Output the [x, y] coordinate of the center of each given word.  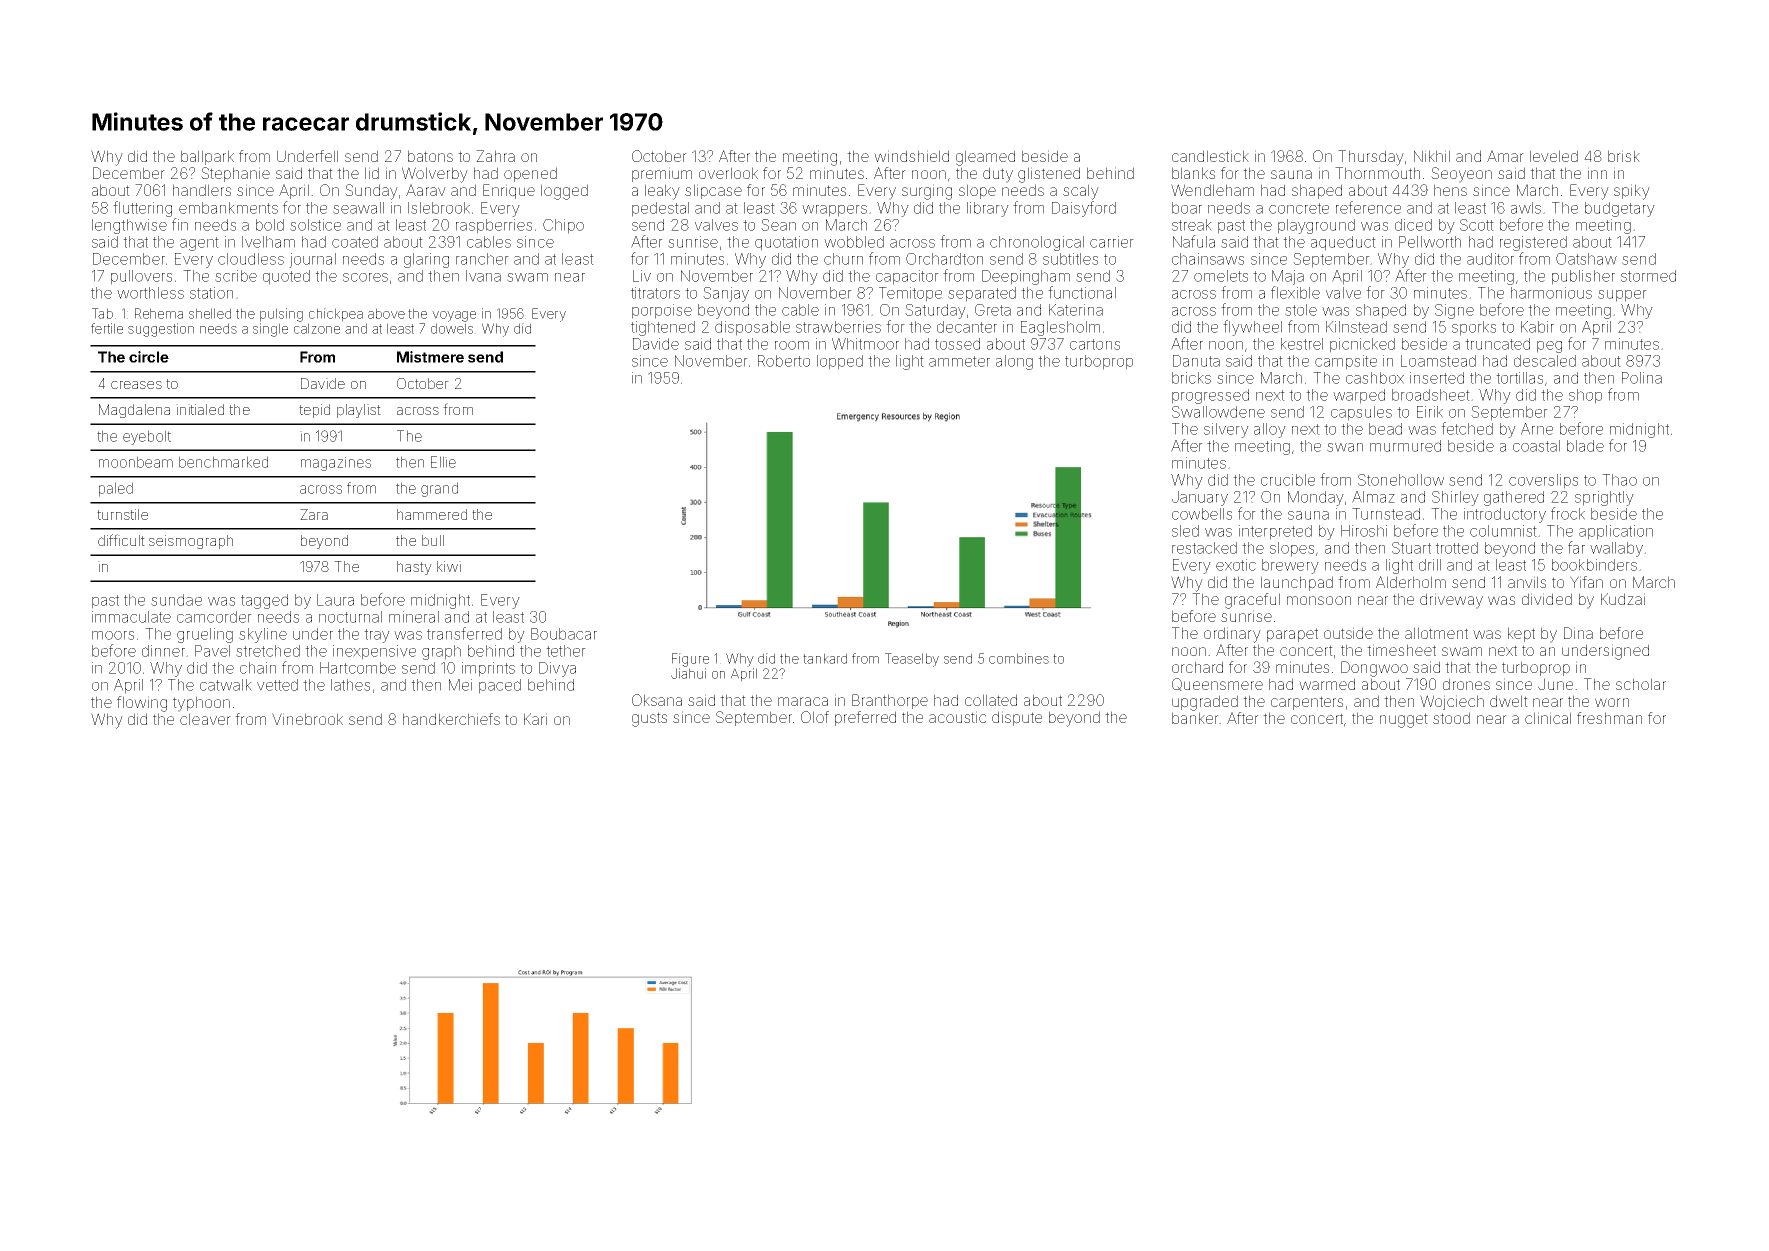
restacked [1204, 548]
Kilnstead [1356, 327]
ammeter [959, 361]
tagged [264, 601]
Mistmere [430, 357]
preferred [865, 718]
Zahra [495, 156]
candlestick [1210, 156]
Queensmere [1217, 684]
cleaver [205, 719]
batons [430, 156]
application [1616, 532]
